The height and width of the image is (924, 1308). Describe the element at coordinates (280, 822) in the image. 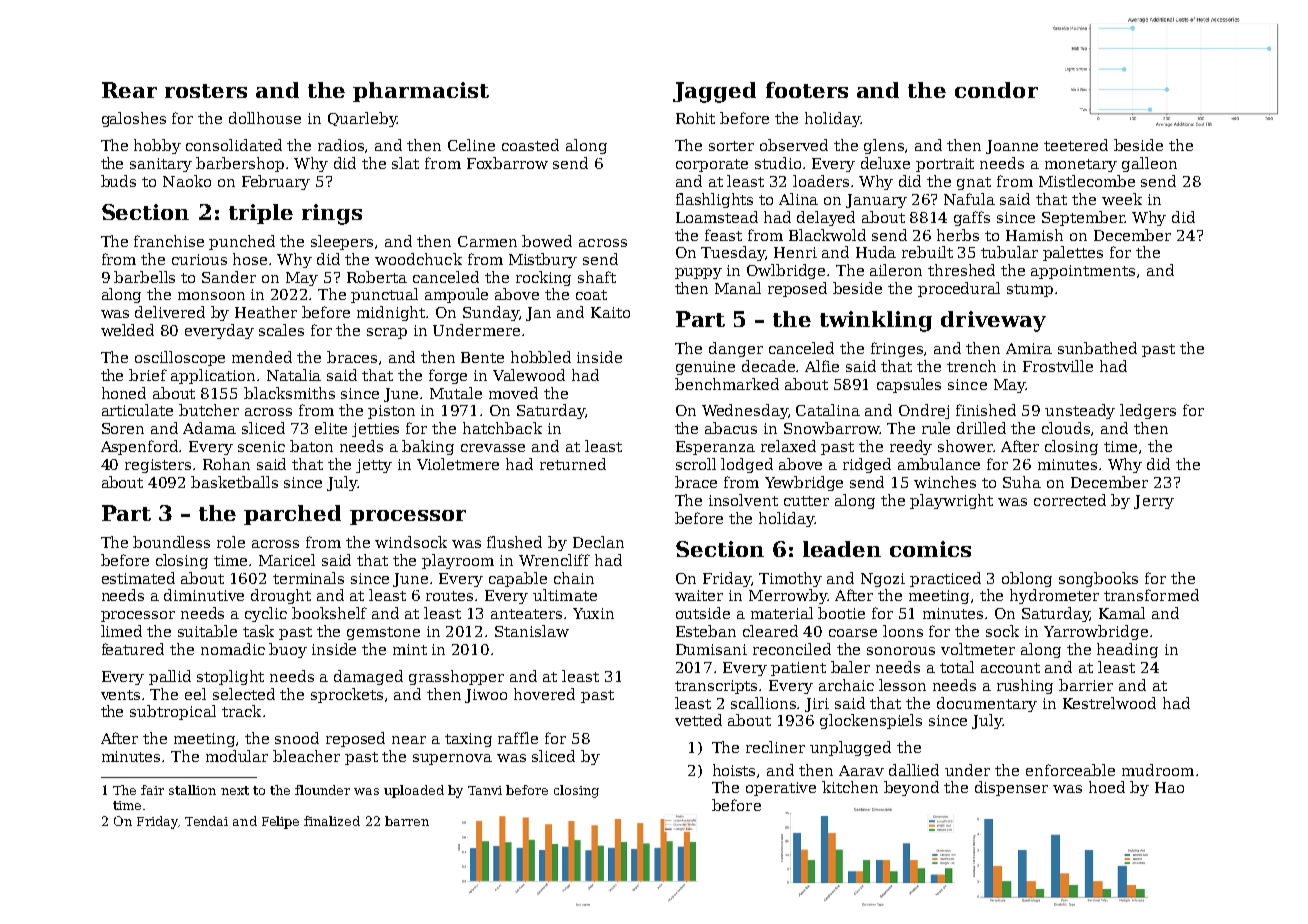

I see `Felipe` at that location.
